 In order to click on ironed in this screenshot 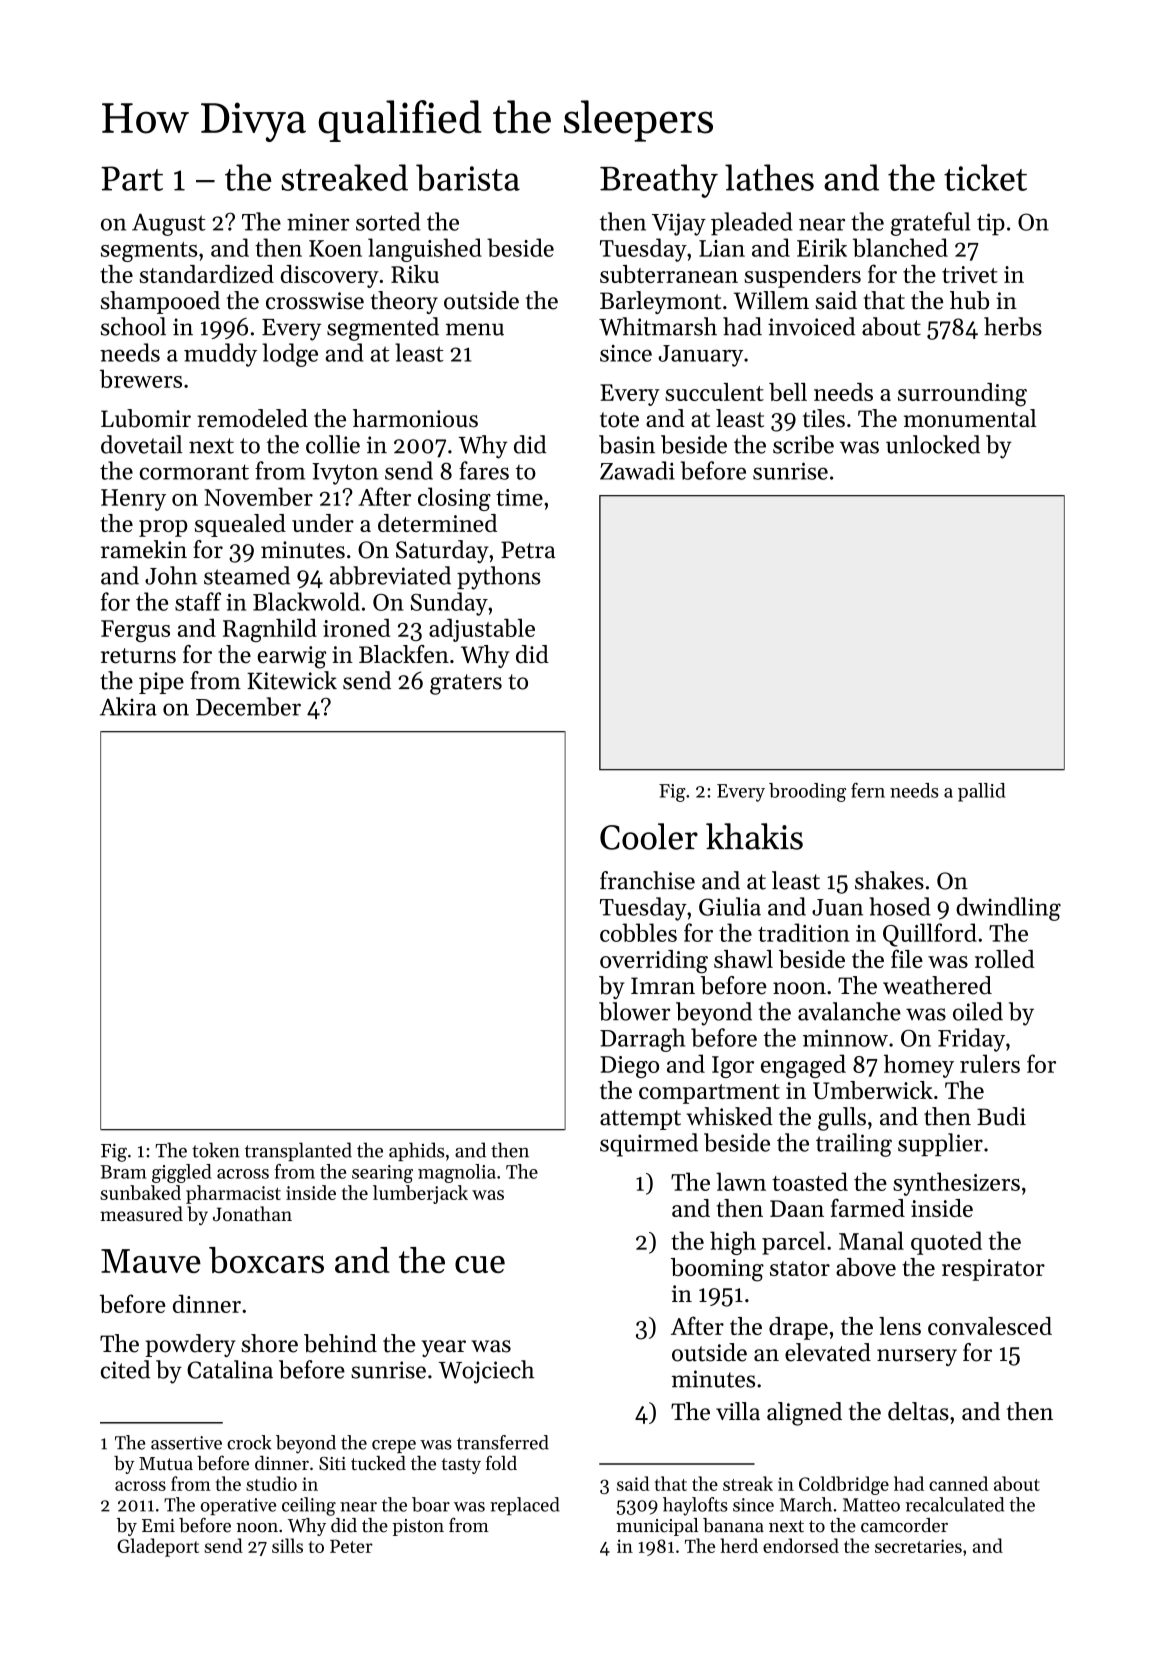, I will do `click(357, 627)`.
